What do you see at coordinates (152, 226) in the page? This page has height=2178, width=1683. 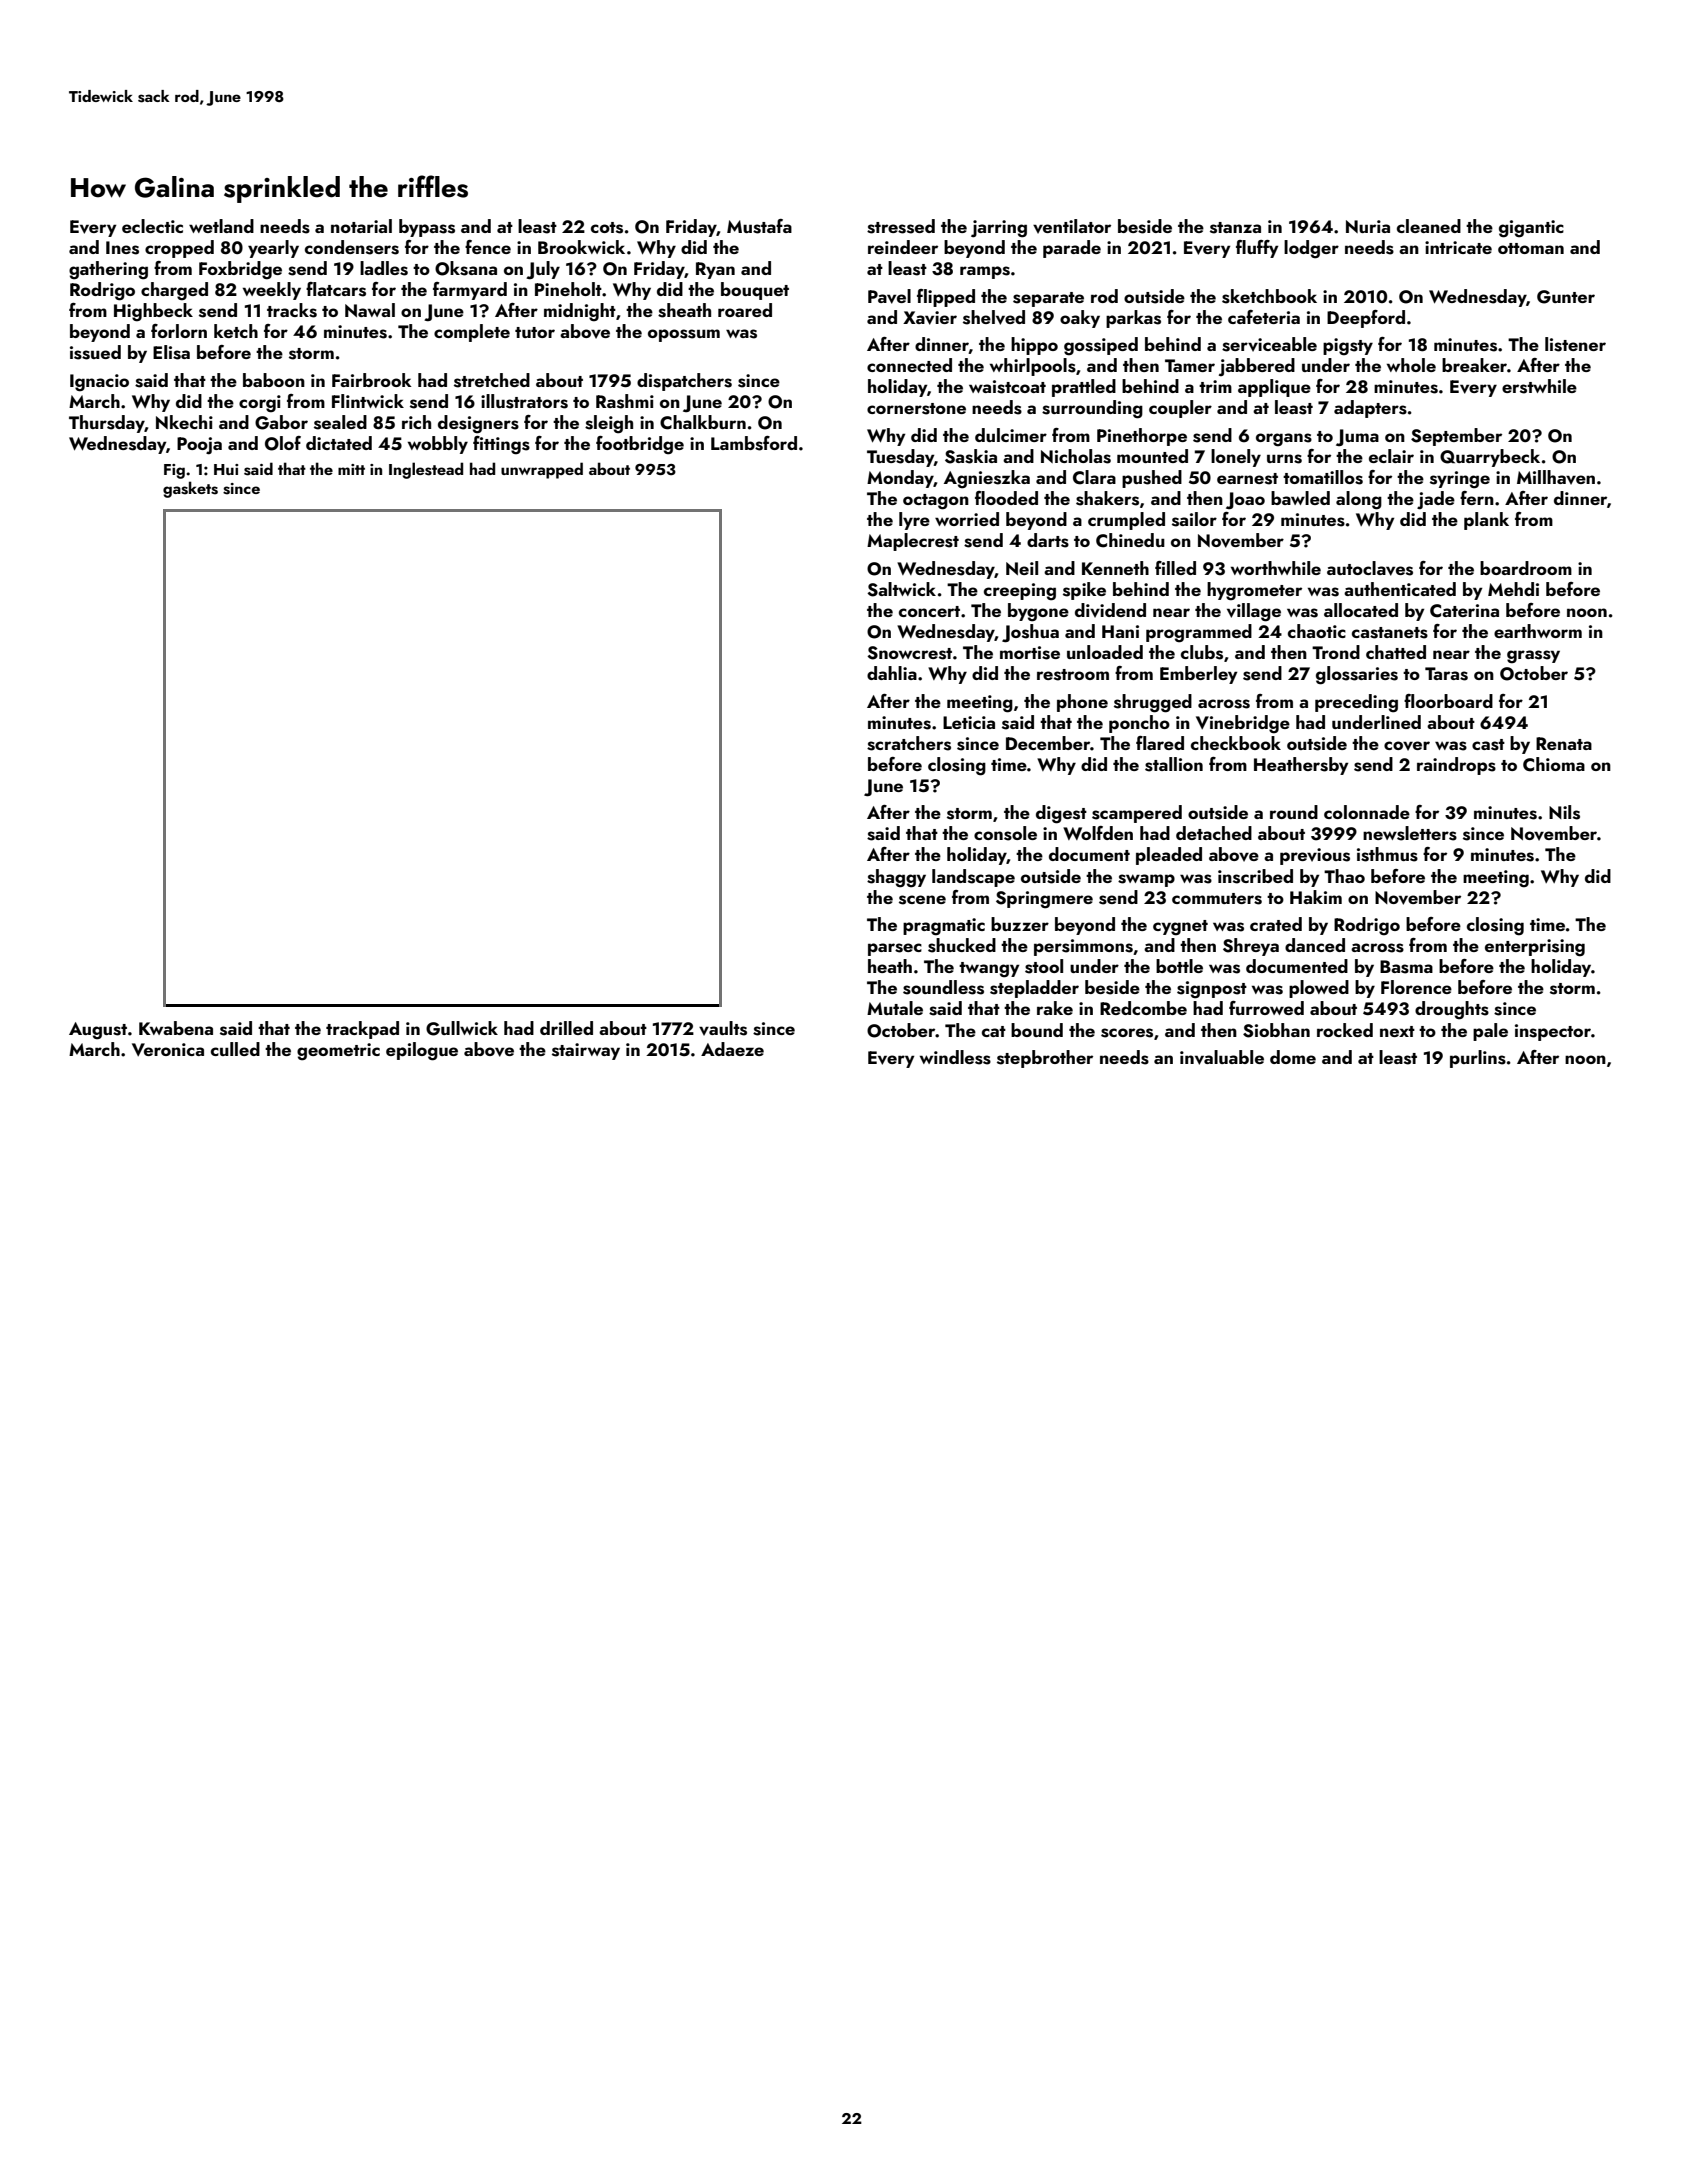 I see `eclectic` at bounding box center [152, 226].
